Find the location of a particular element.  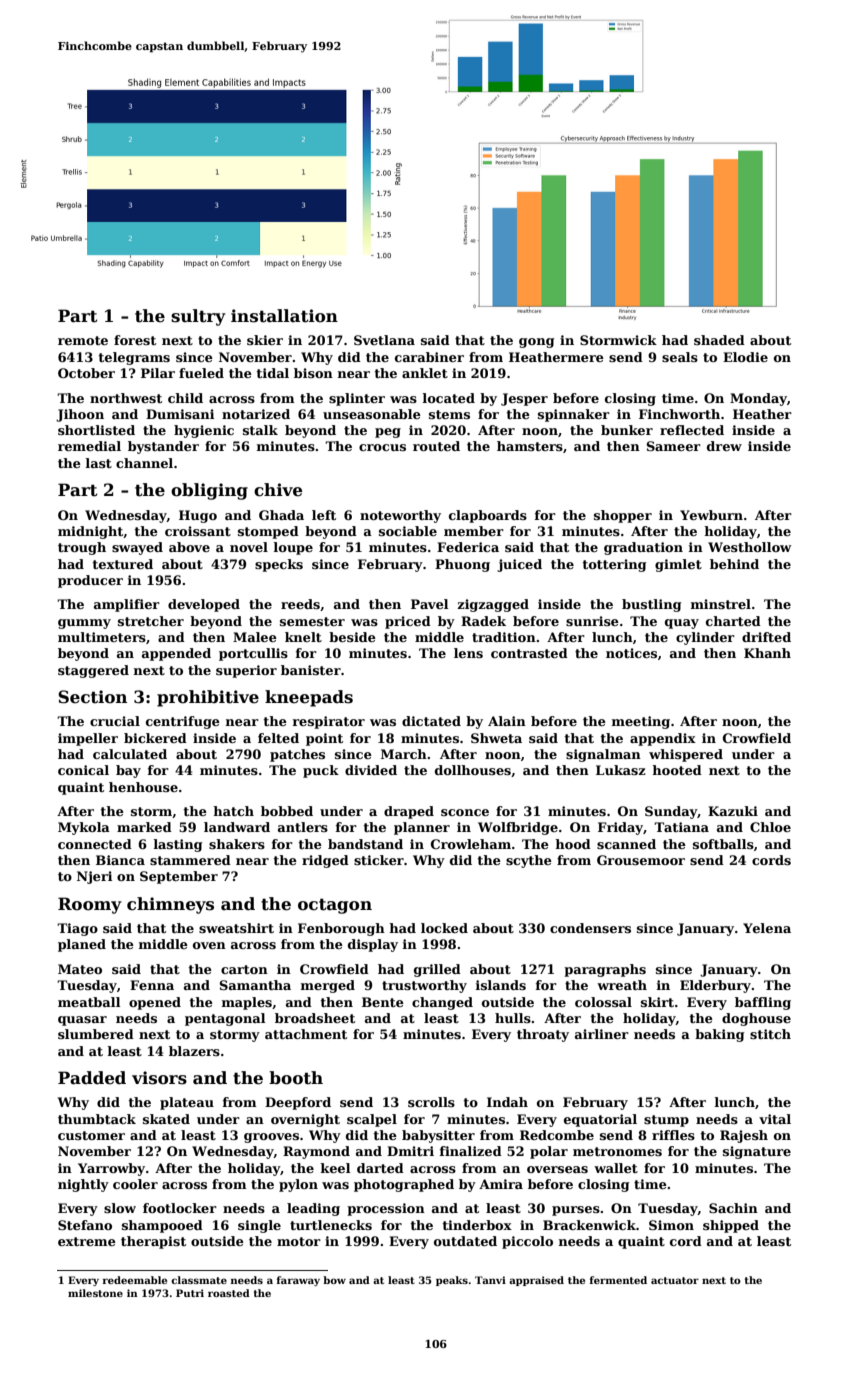

installation is located at coordinates (284, 316).
